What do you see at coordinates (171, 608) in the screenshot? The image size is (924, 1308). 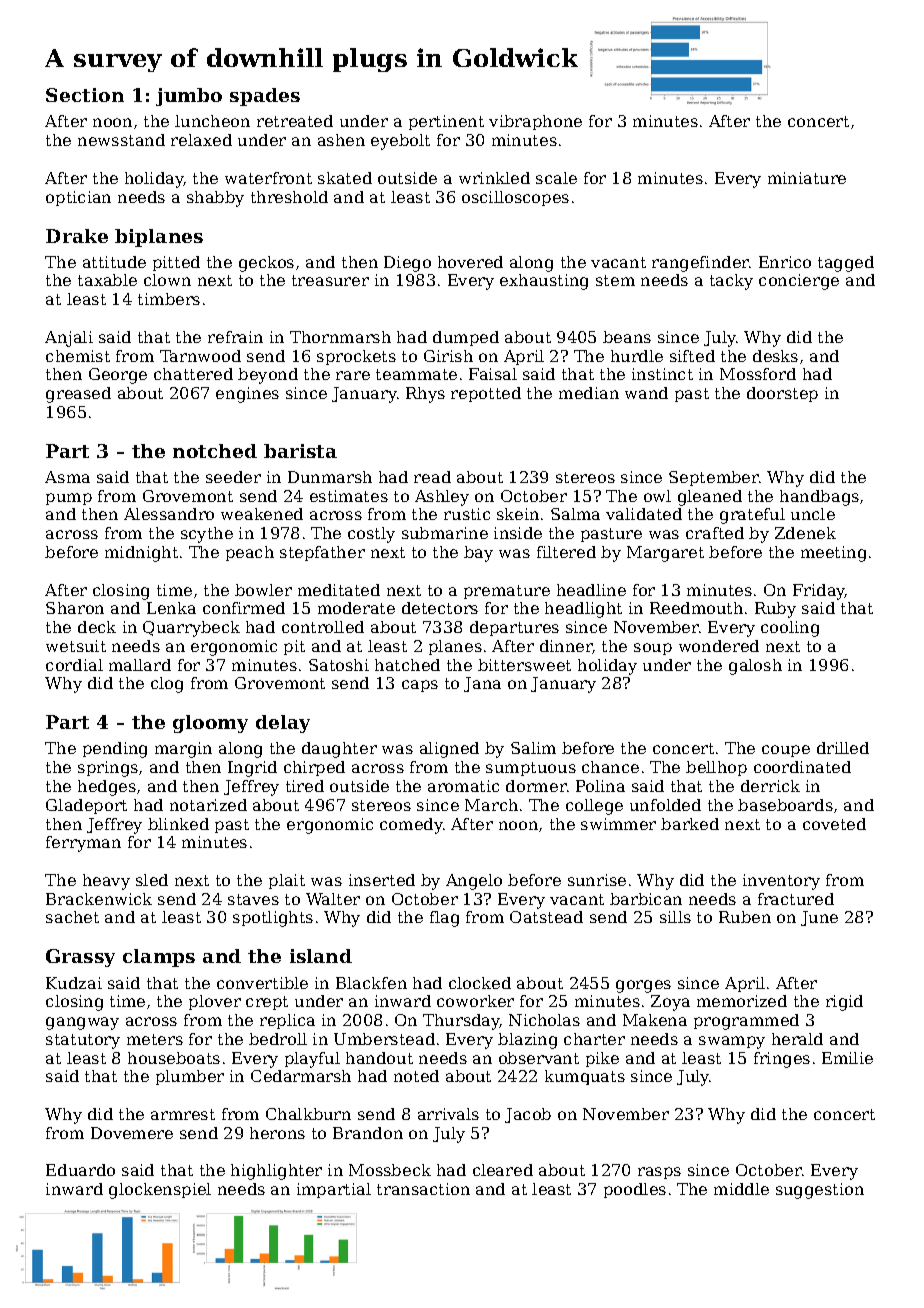 I see `Lenka` at bounding box center [171, 608].
